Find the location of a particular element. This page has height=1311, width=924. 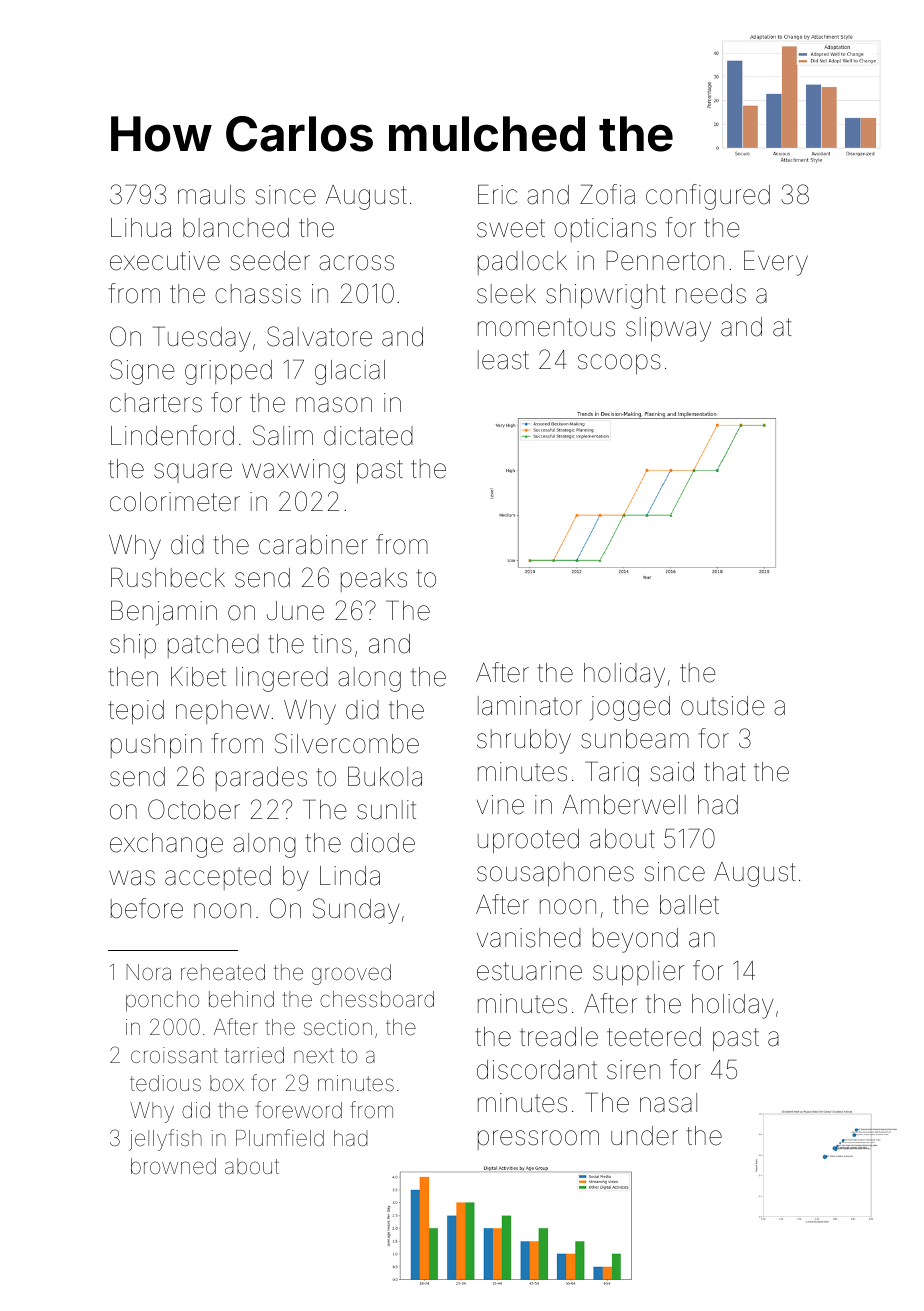

scoops is located at coordinates (619, 364).
